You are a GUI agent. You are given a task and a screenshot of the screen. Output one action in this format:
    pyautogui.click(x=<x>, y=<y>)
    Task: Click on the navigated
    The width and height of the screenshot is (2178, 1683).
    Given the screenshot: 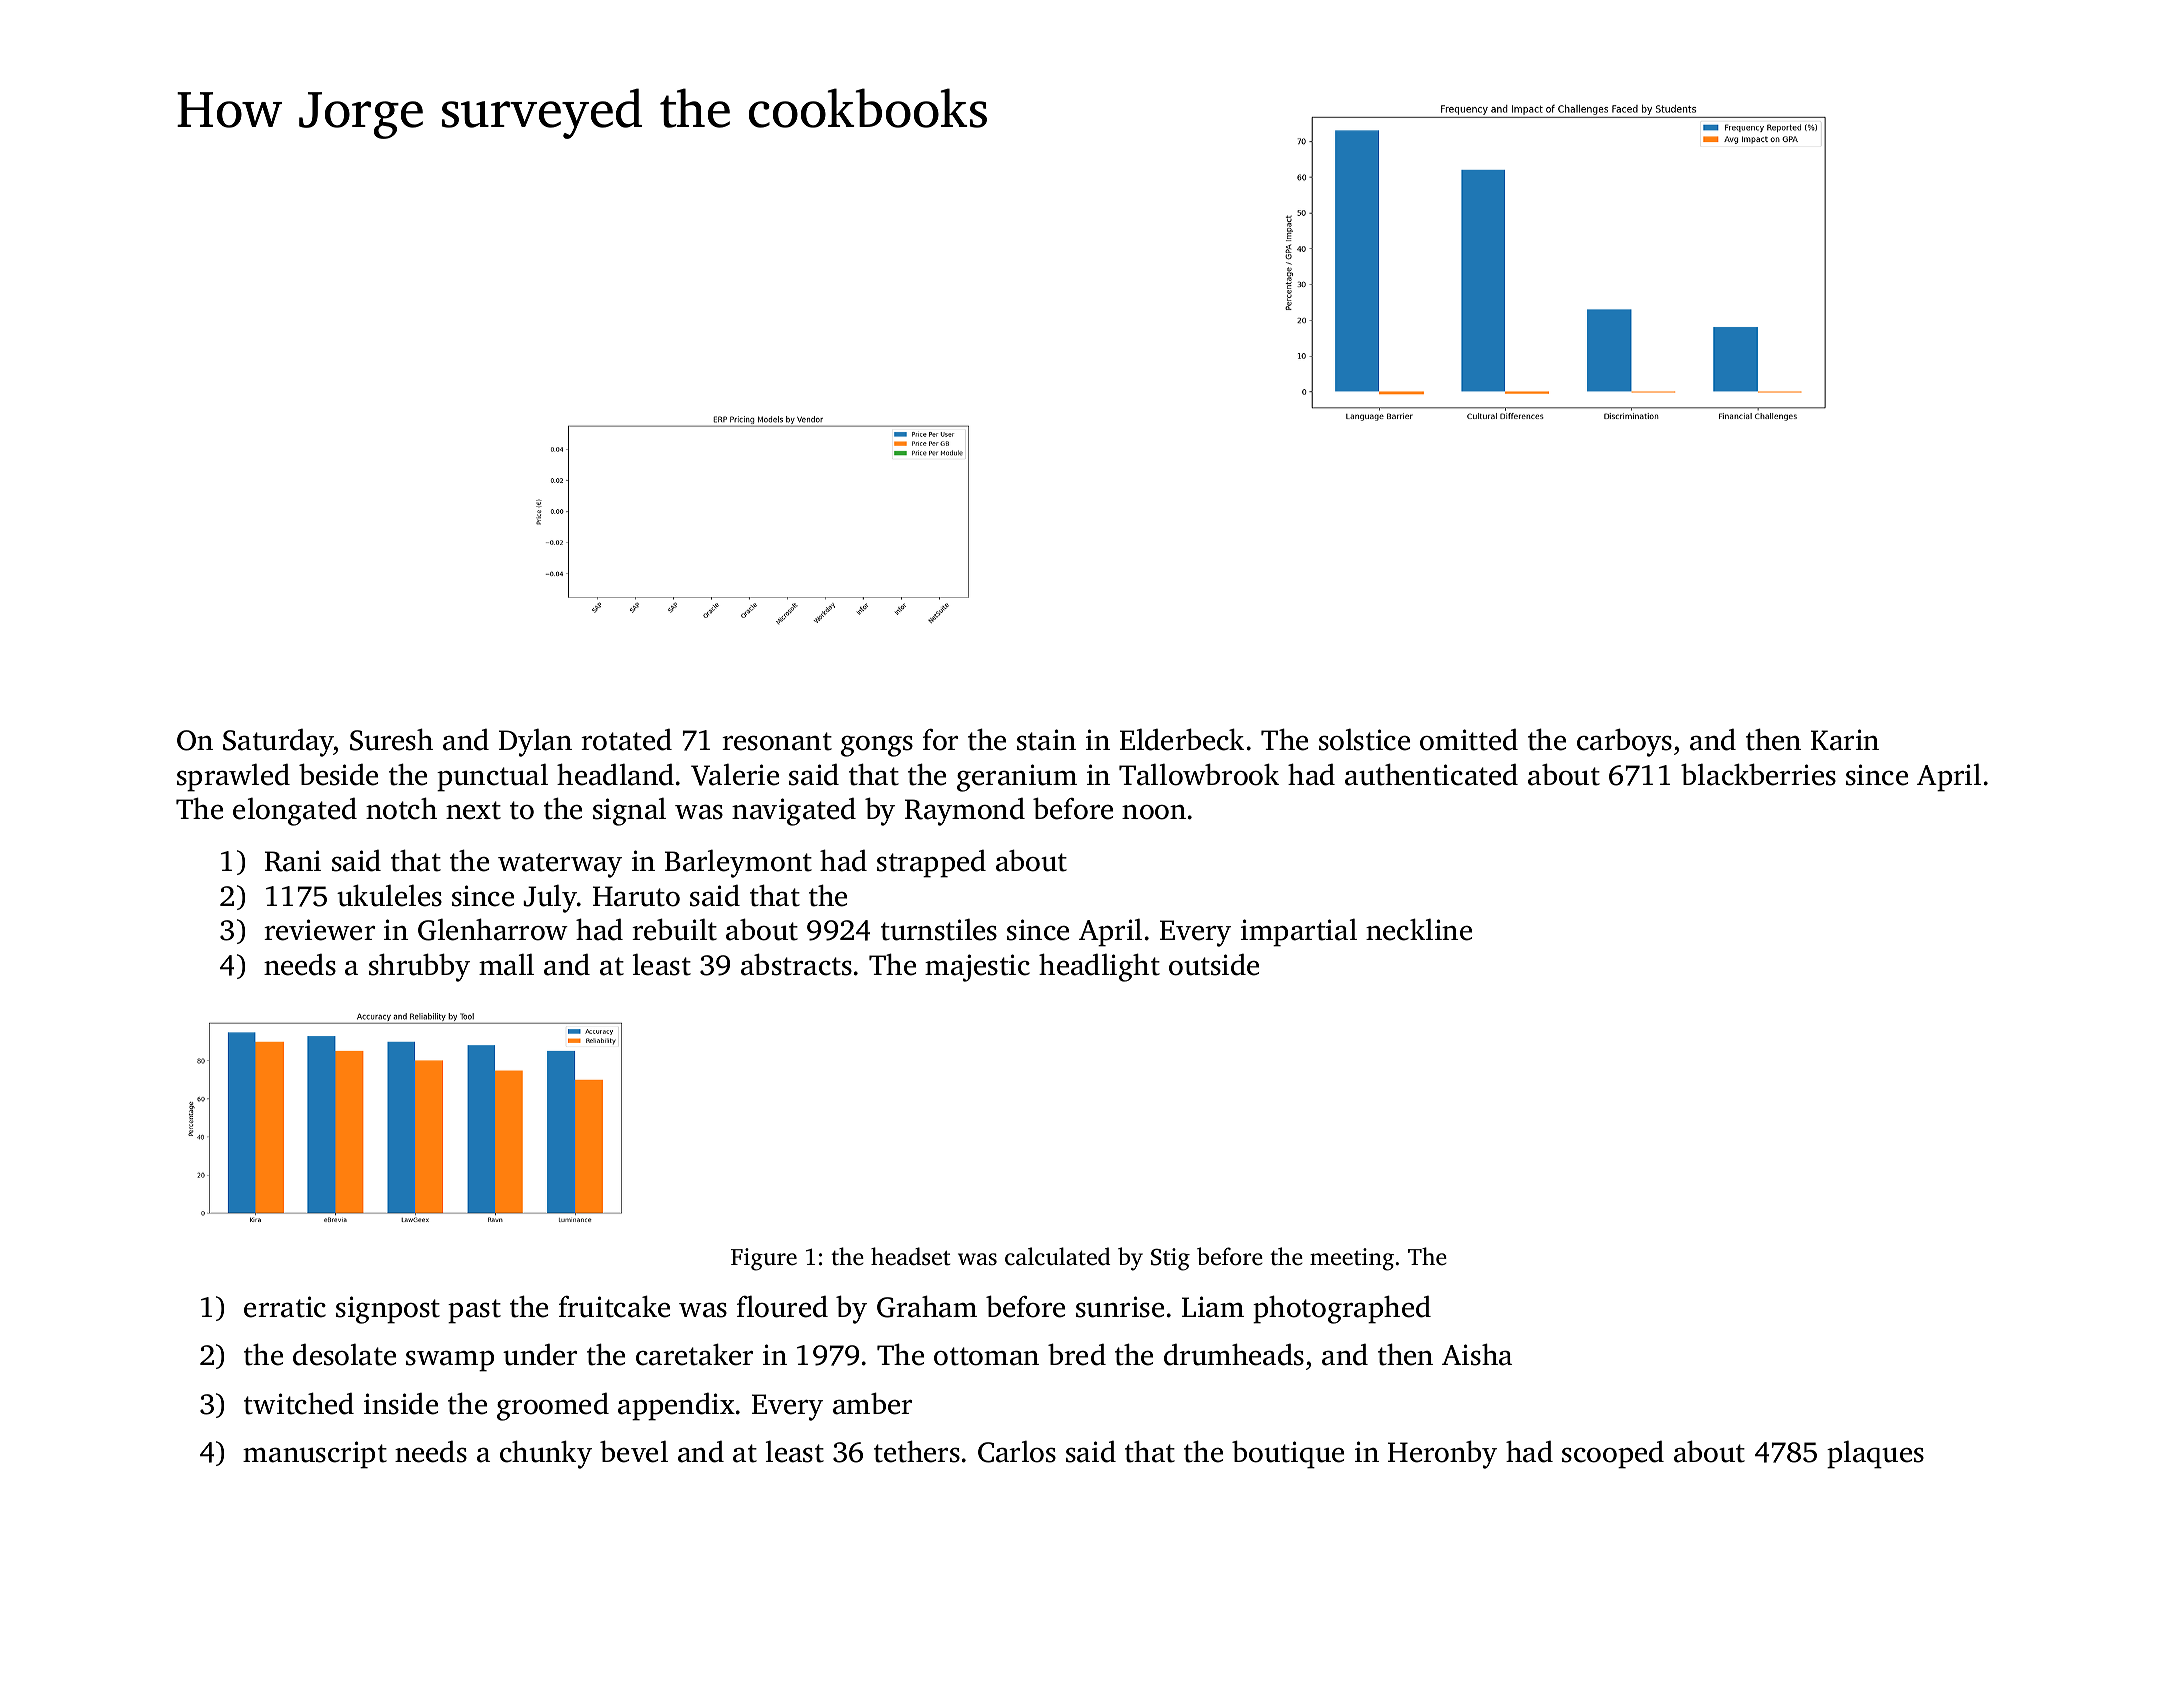 What is the action you would take?
    pyautogui.click(x=794, y=812)
